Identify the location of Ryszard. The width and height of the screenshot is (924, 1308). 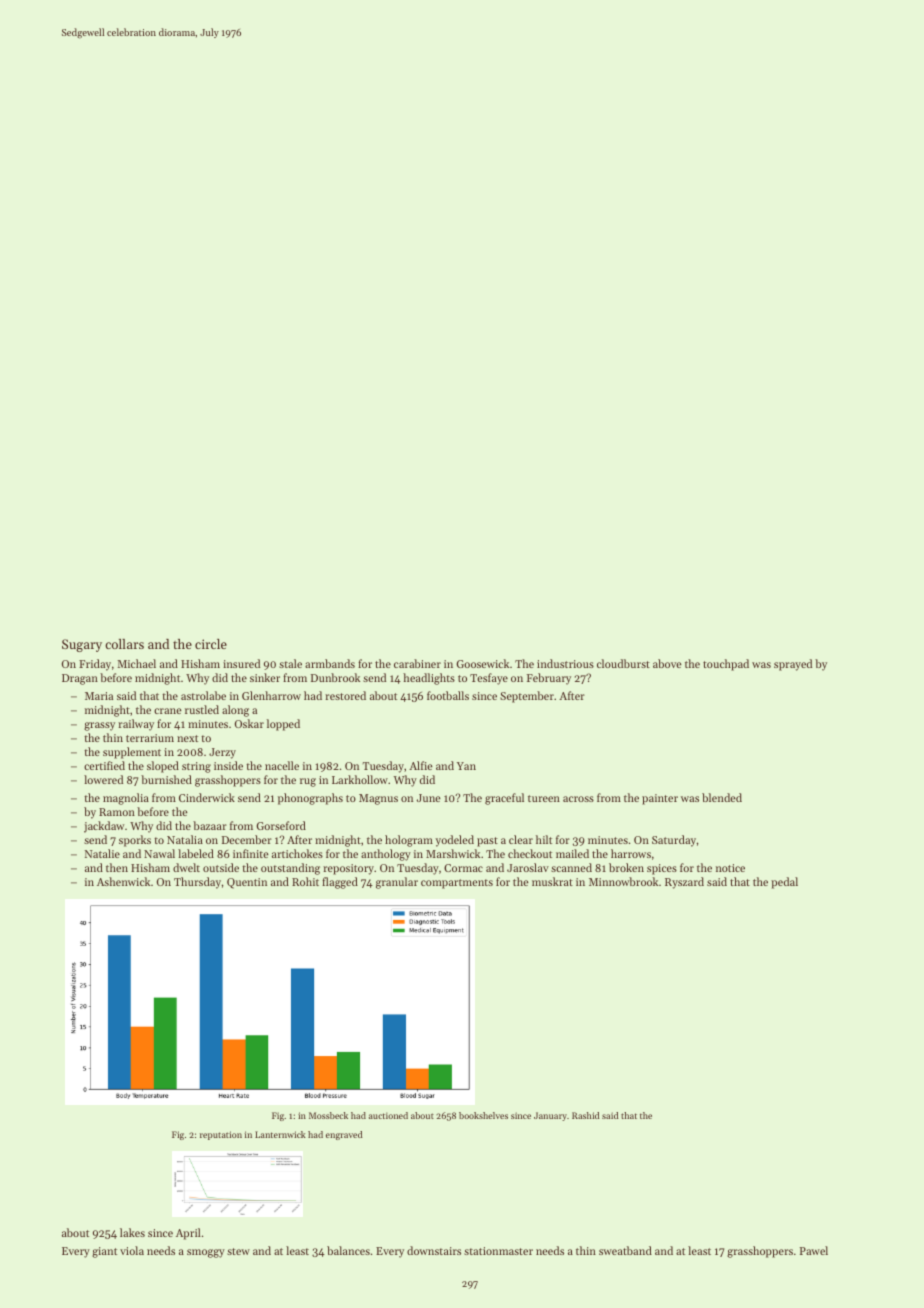
(684, 883).
